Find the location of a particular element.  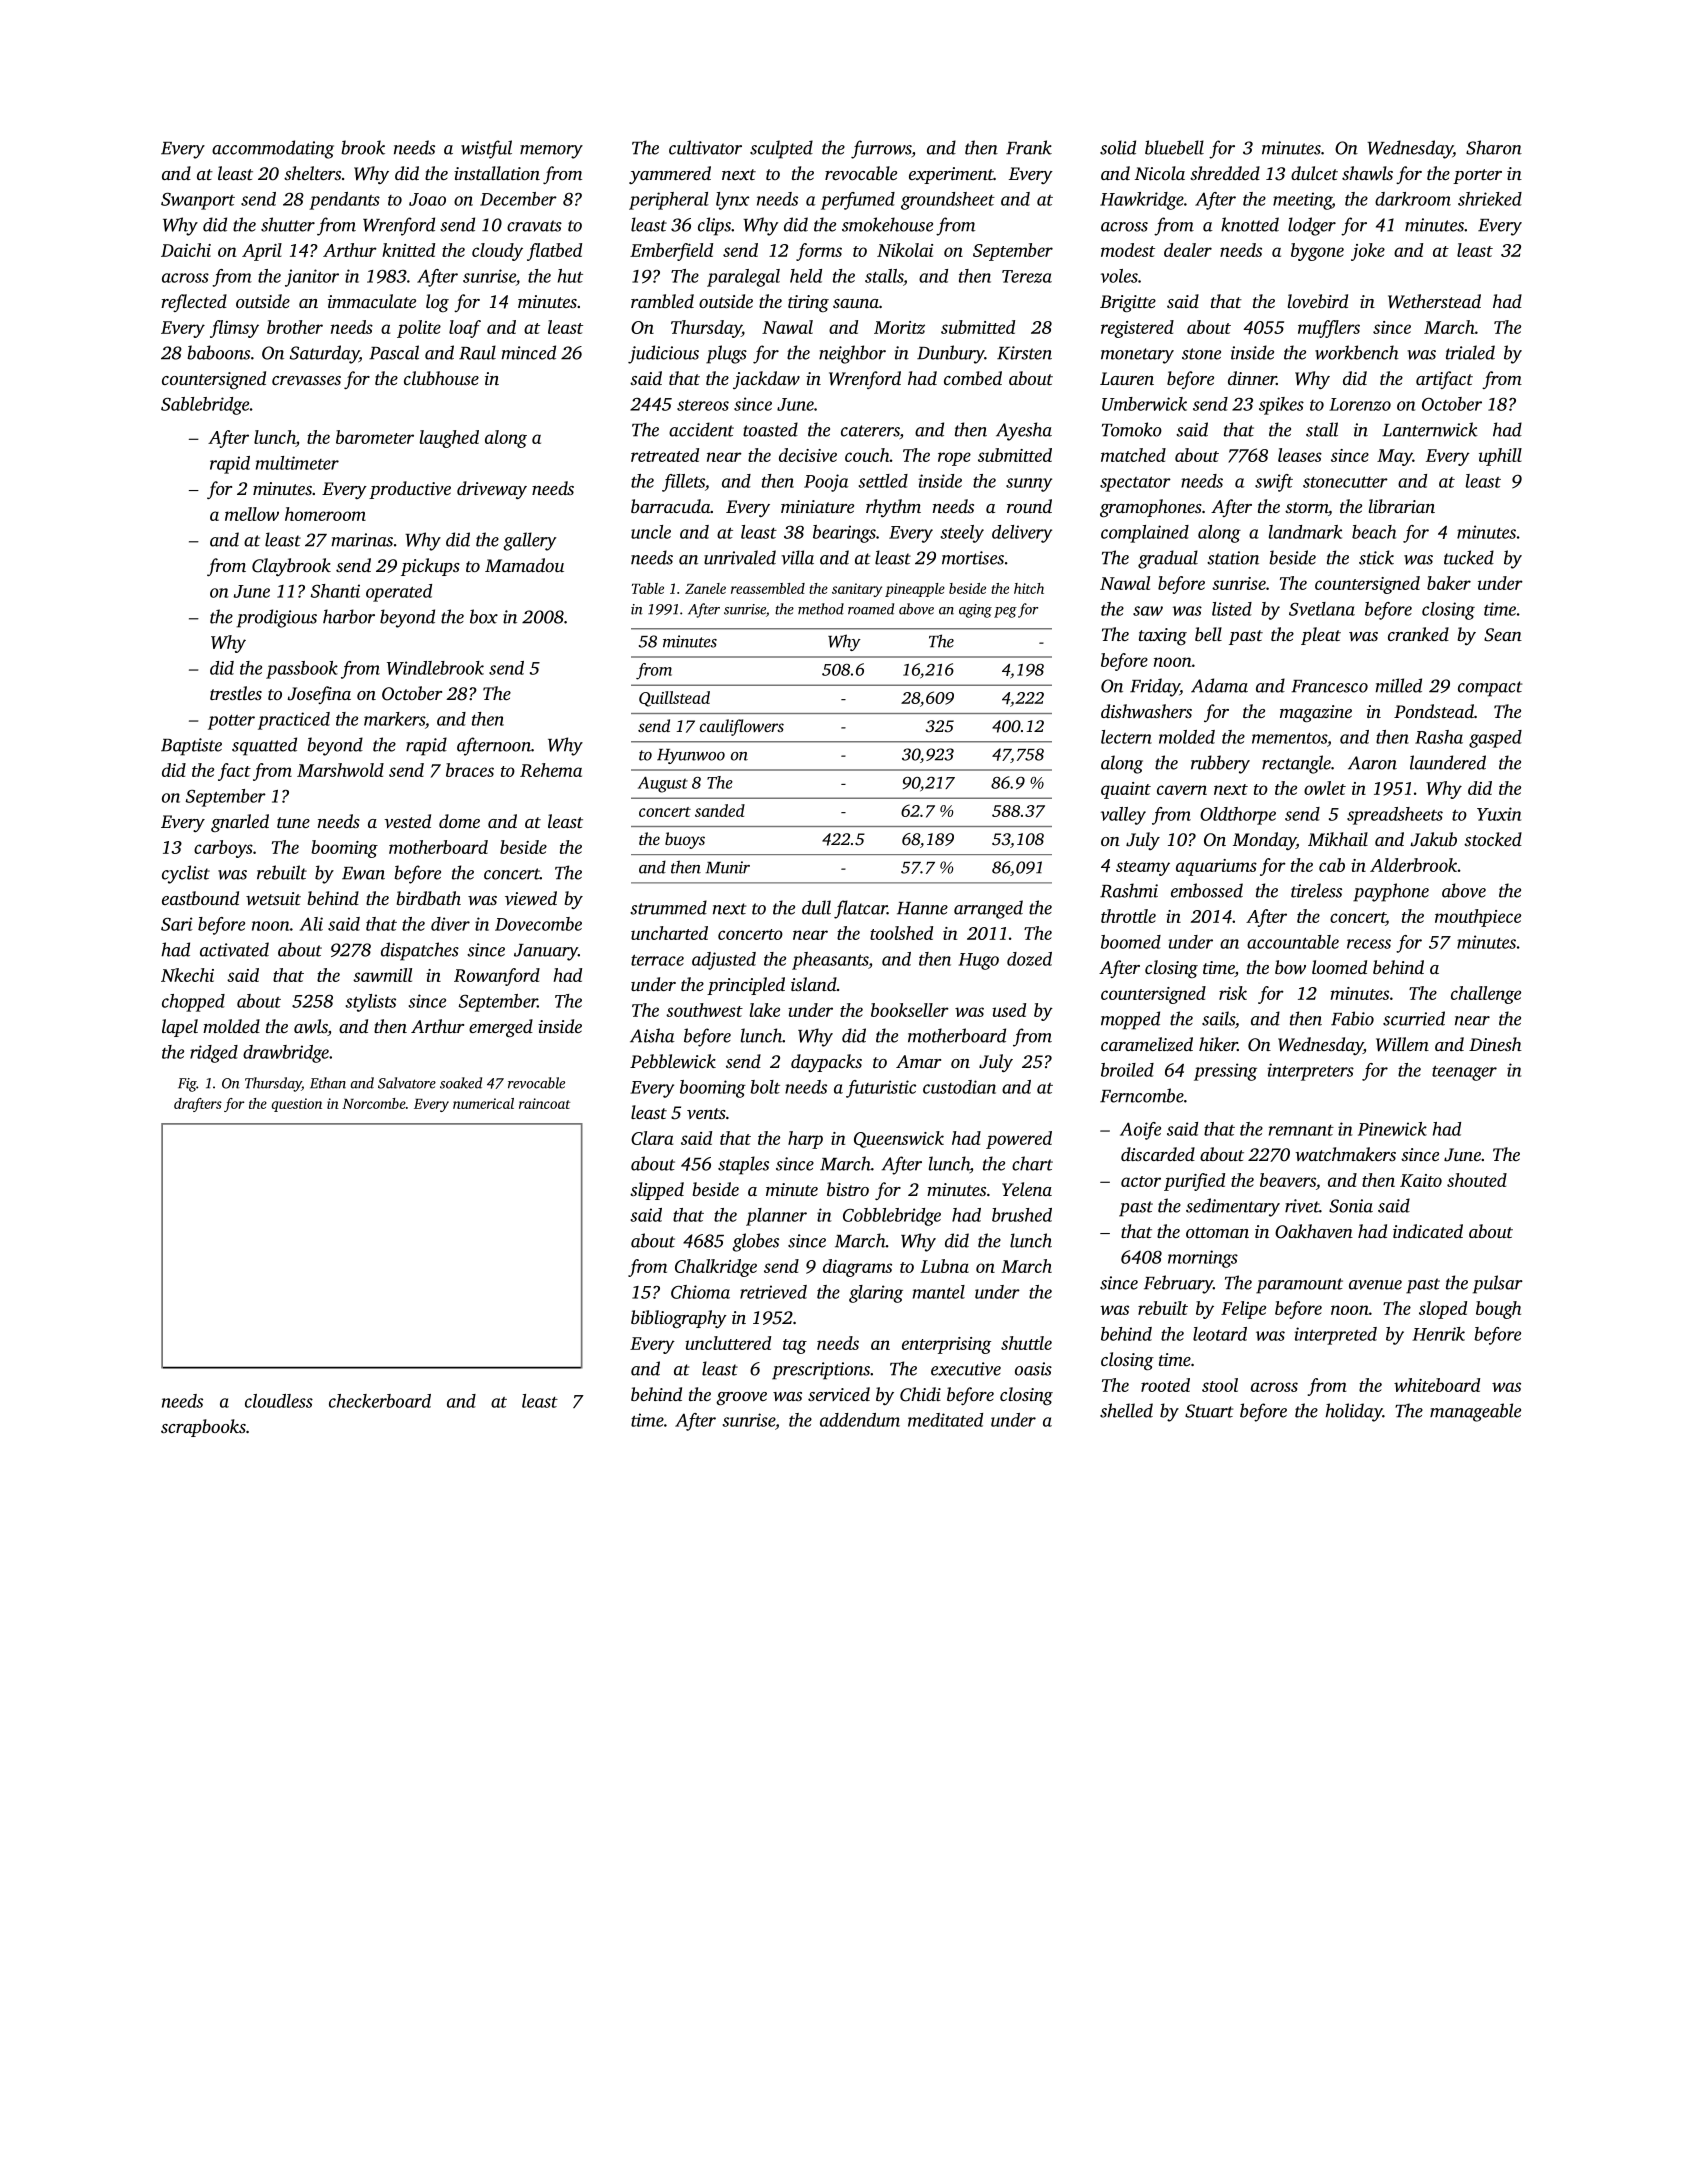

Amar is located at coordinates (918, 1061).
